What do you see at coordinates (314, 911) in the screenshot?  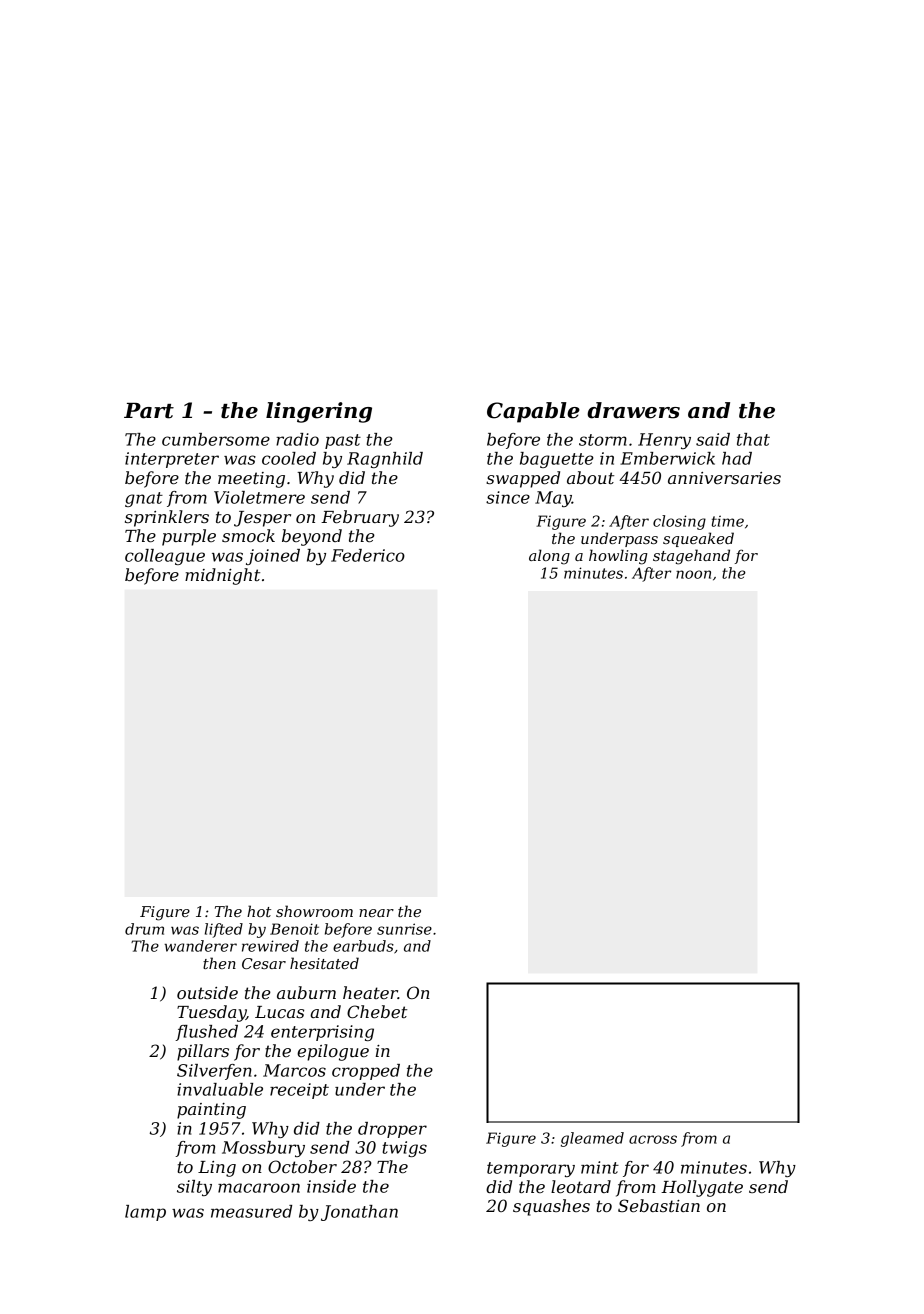 I see `showroom` at bounding box center [314, 911].
